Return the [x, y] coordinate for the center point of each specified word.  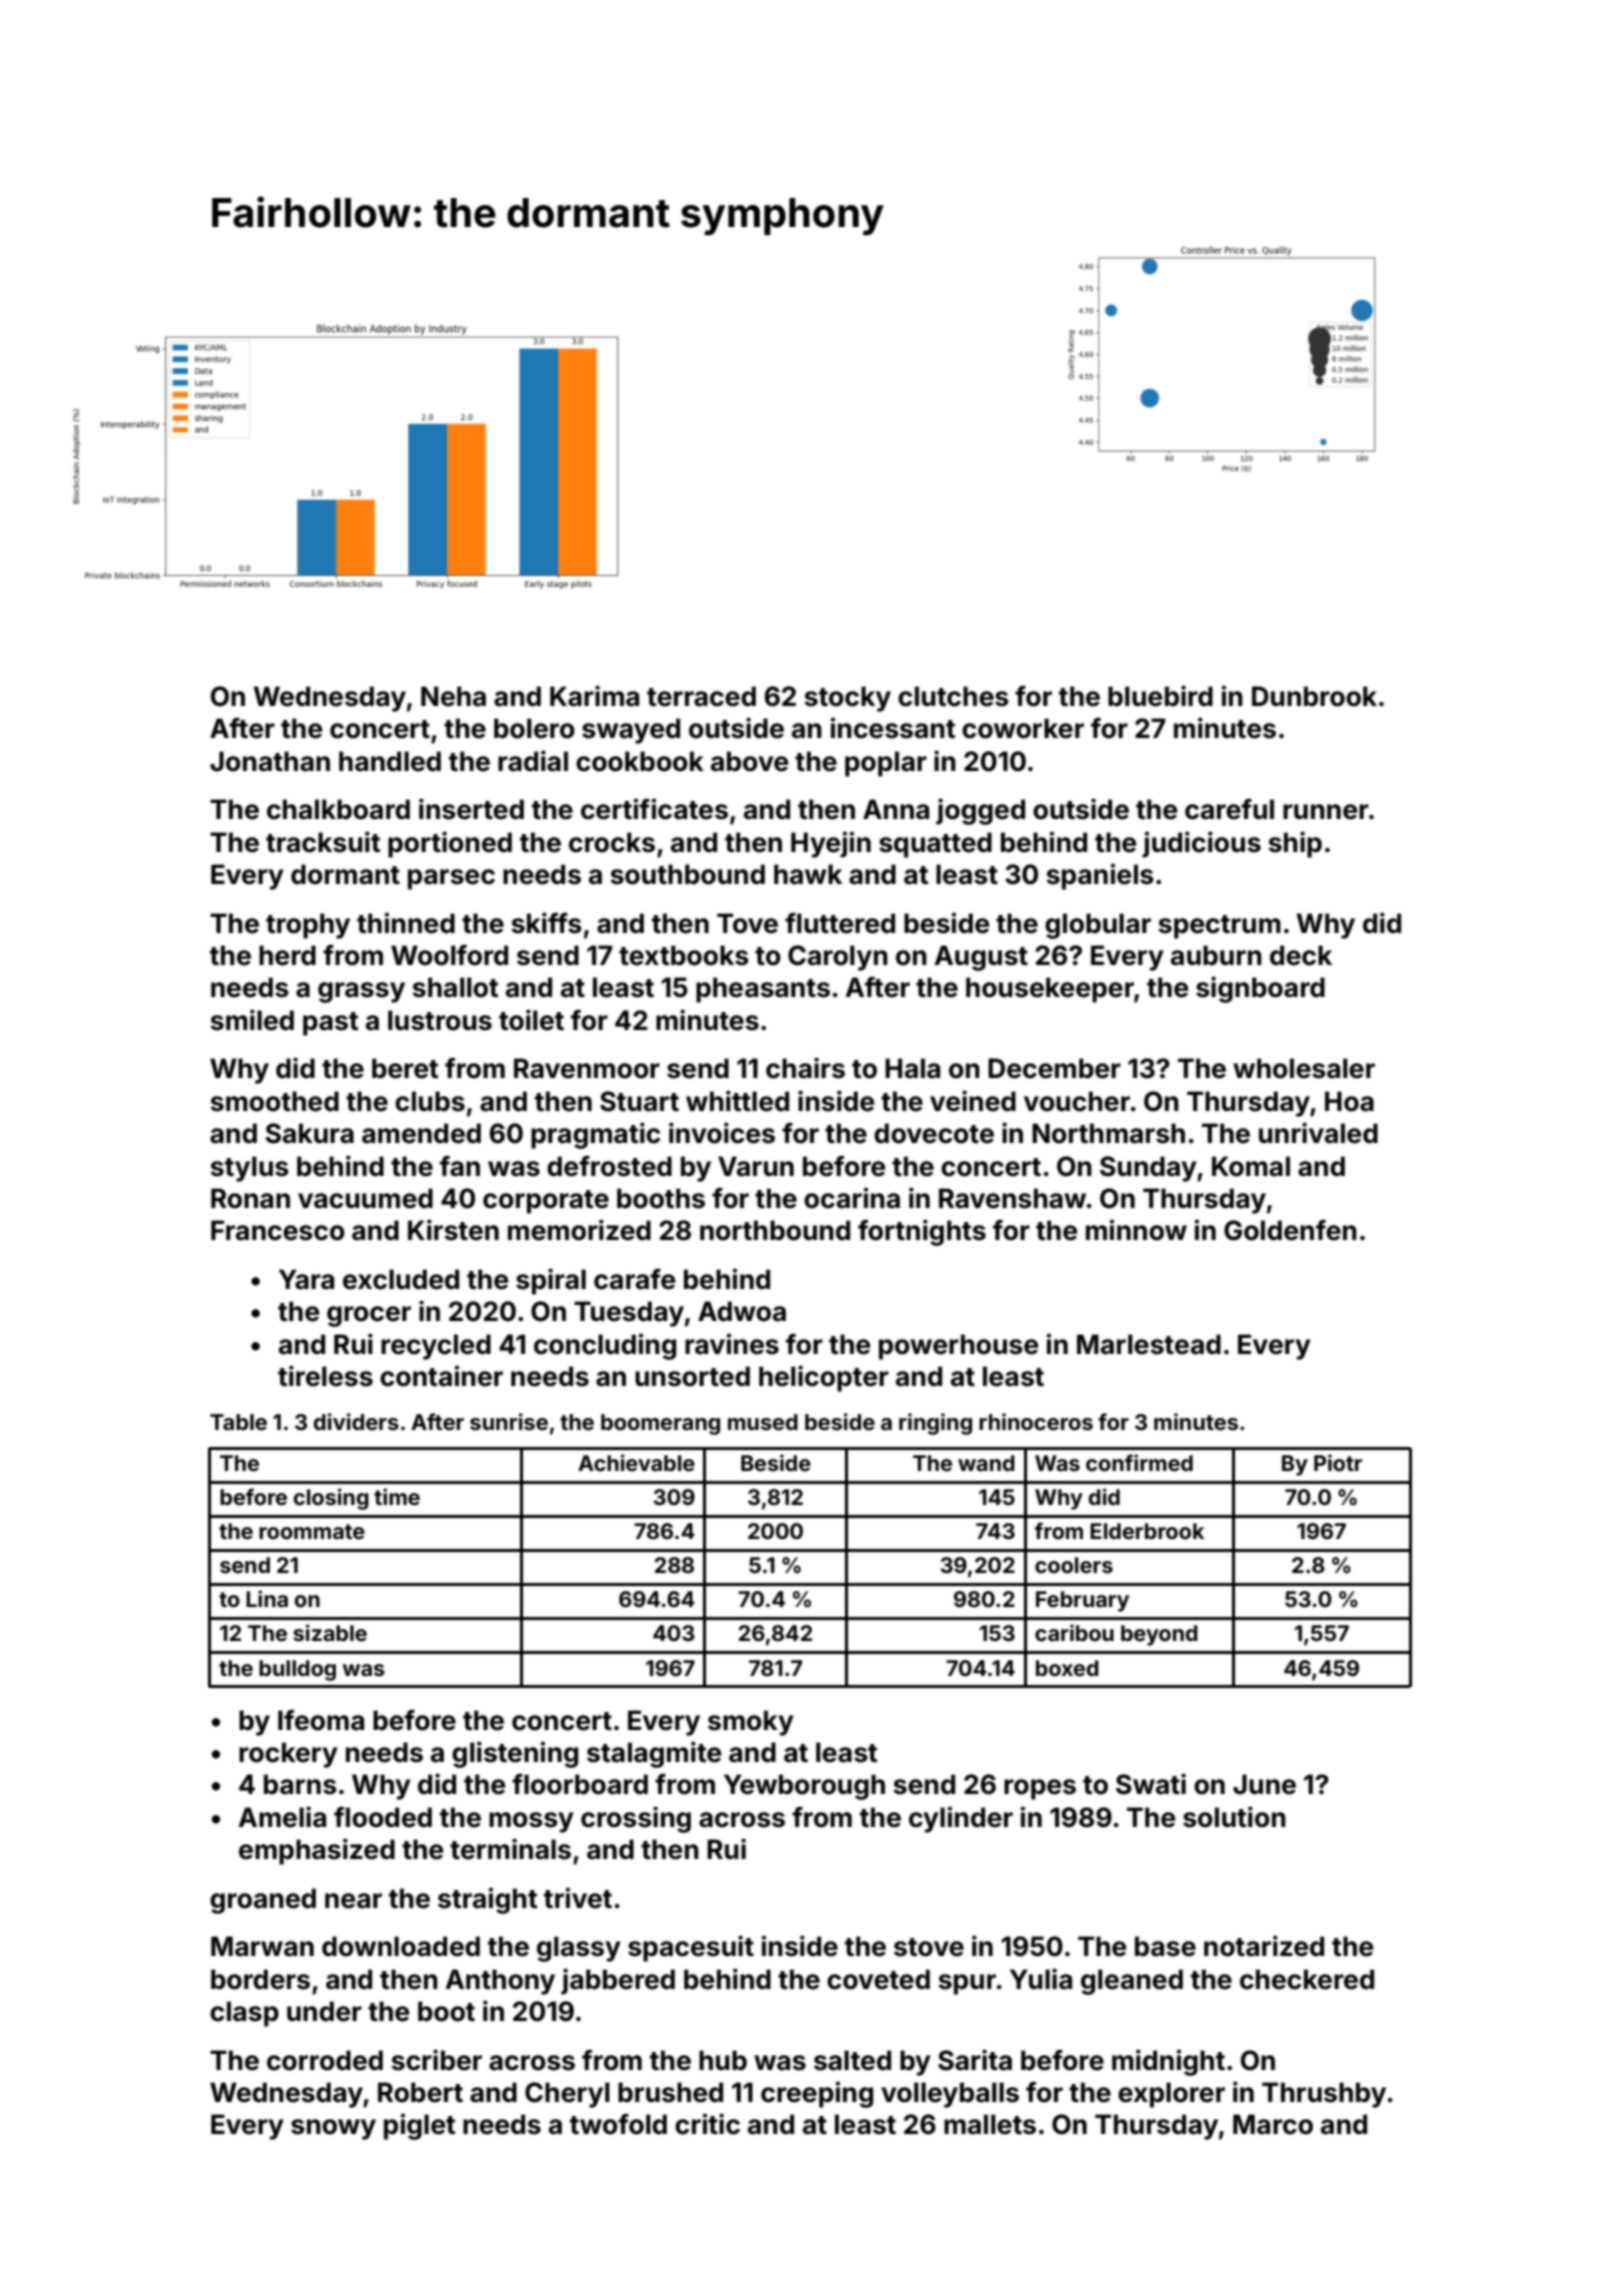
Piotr [1338, 1462]
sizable [330, 1632]
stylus [249, 1169]
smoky [751, 1723]
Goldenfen [1290, 1230]
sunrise [509, 1421]
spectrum [1219, 927]
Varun [756, 1166]
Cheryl [567, 2095]
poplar [886, 764]
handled [390, 761]
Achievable [636, 1462]
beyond [1159, 1635]
